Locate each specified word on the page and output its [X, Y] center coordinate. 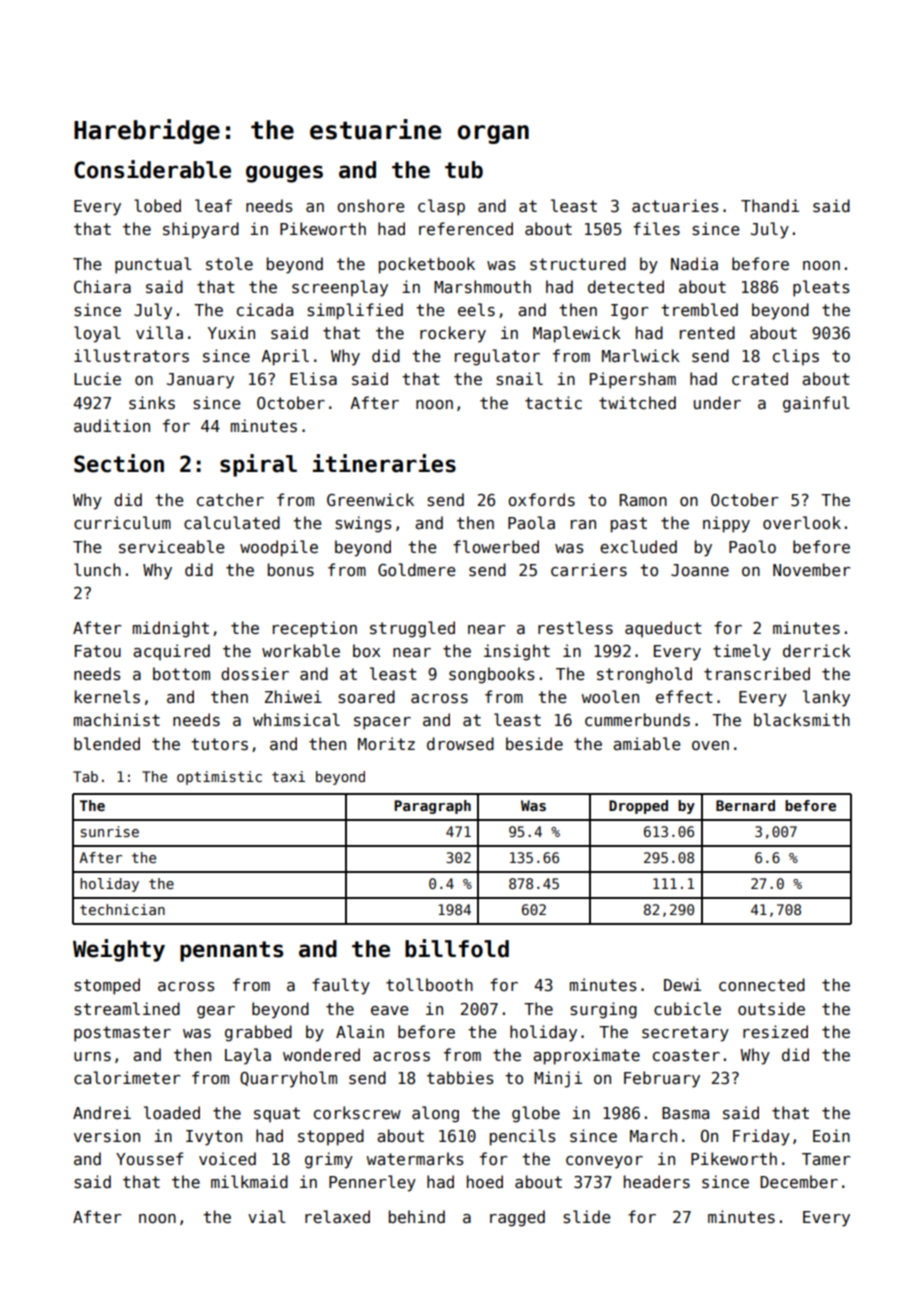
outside [771, 1009]
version [107, 1135]
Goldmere [416, 569]
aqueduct [663, 629]
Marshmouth [482, 287]
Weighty [119, 950]
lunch [97, 569]
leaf [213, 205]
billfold [457, 948]
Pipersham [633, 380]
